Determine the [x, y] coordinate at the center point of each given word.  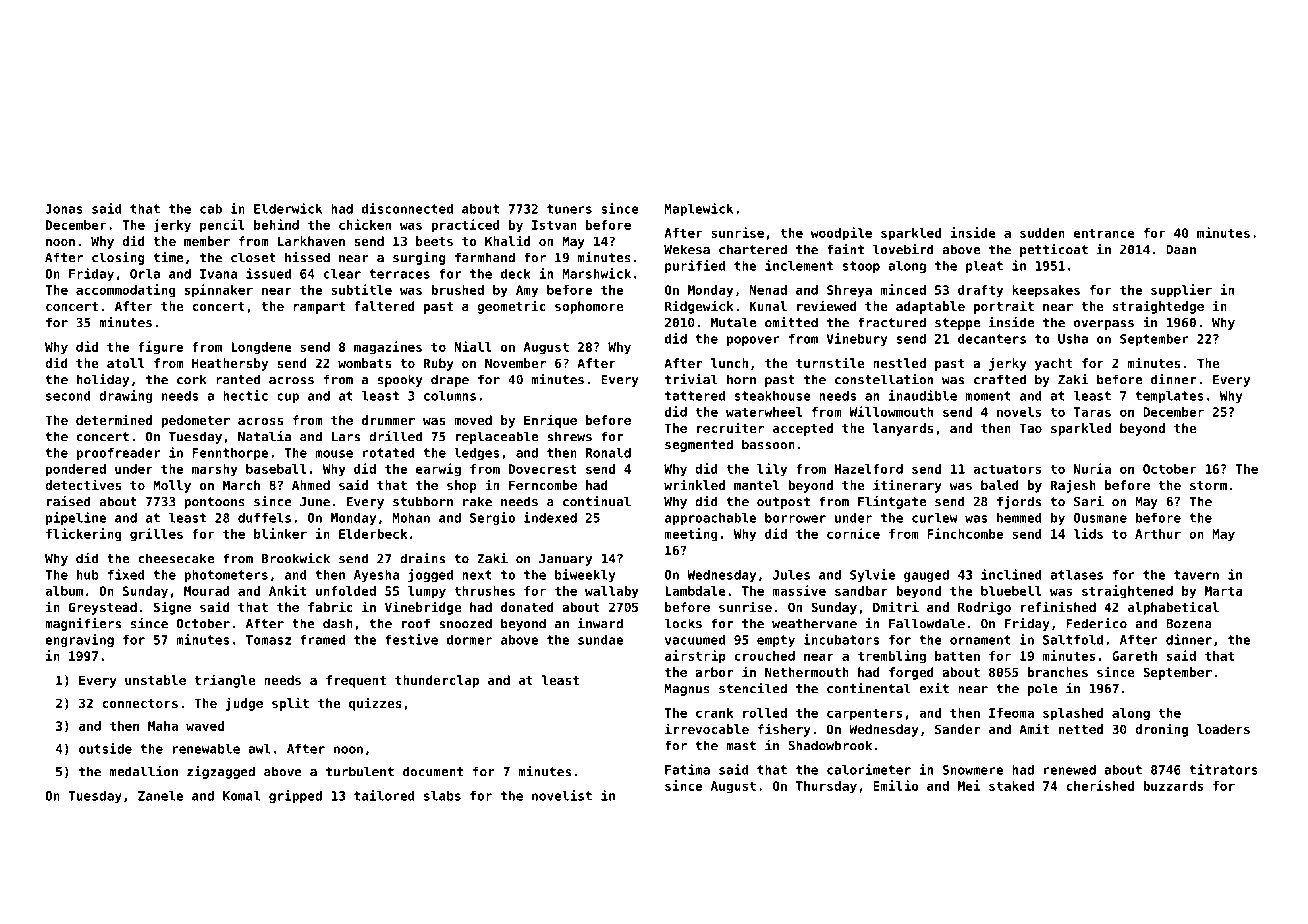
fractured [892, 322]
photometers [226, 576]
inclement [799, 265]
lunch [729, 363]
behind [276, 224]
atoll [126, 363]
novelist [562, 795]
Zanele [160, 796]
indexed [550, 517]
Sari [1089, 501]
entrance [1104, 233]
